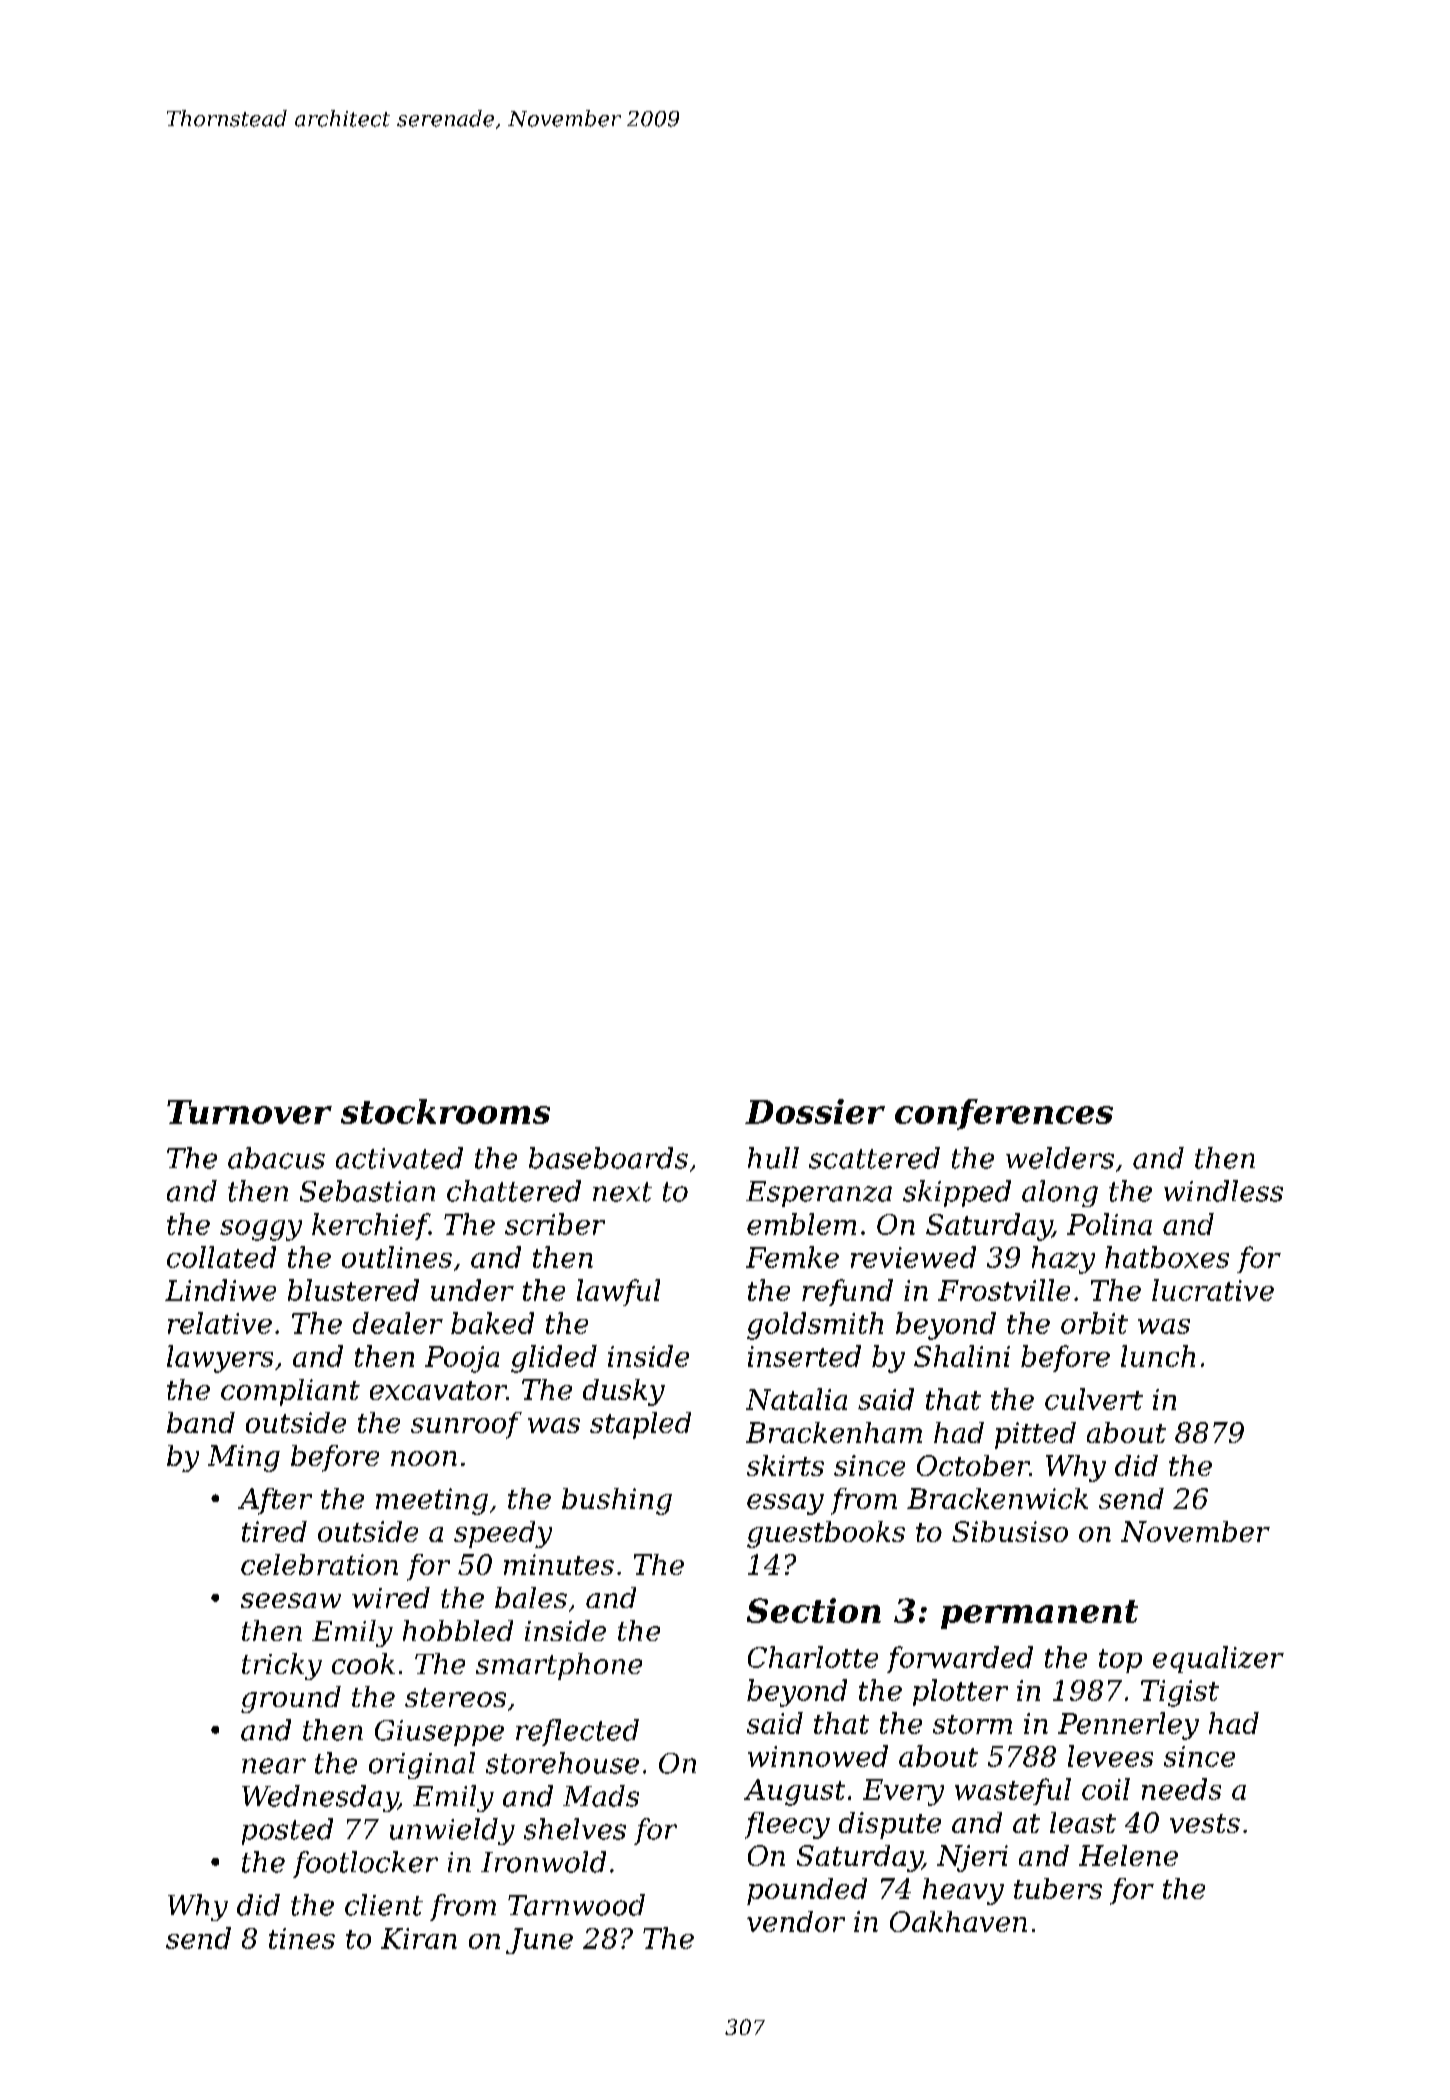 This document has height=2100, width=1450. I want to click on stapled, so click(640, 1425).
